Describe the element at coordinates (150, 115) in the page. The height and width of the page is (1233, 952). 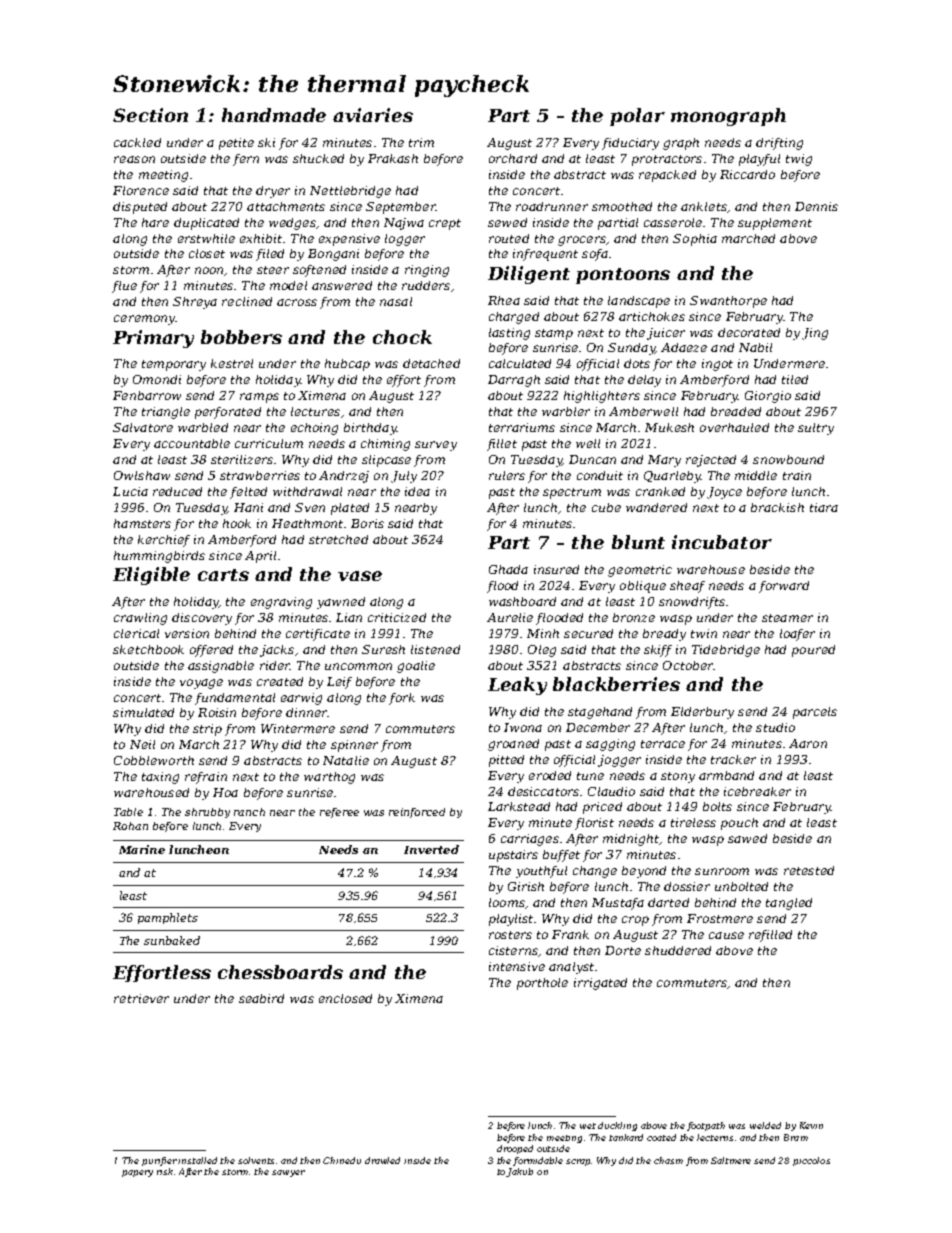
I see `Section` at that location.
